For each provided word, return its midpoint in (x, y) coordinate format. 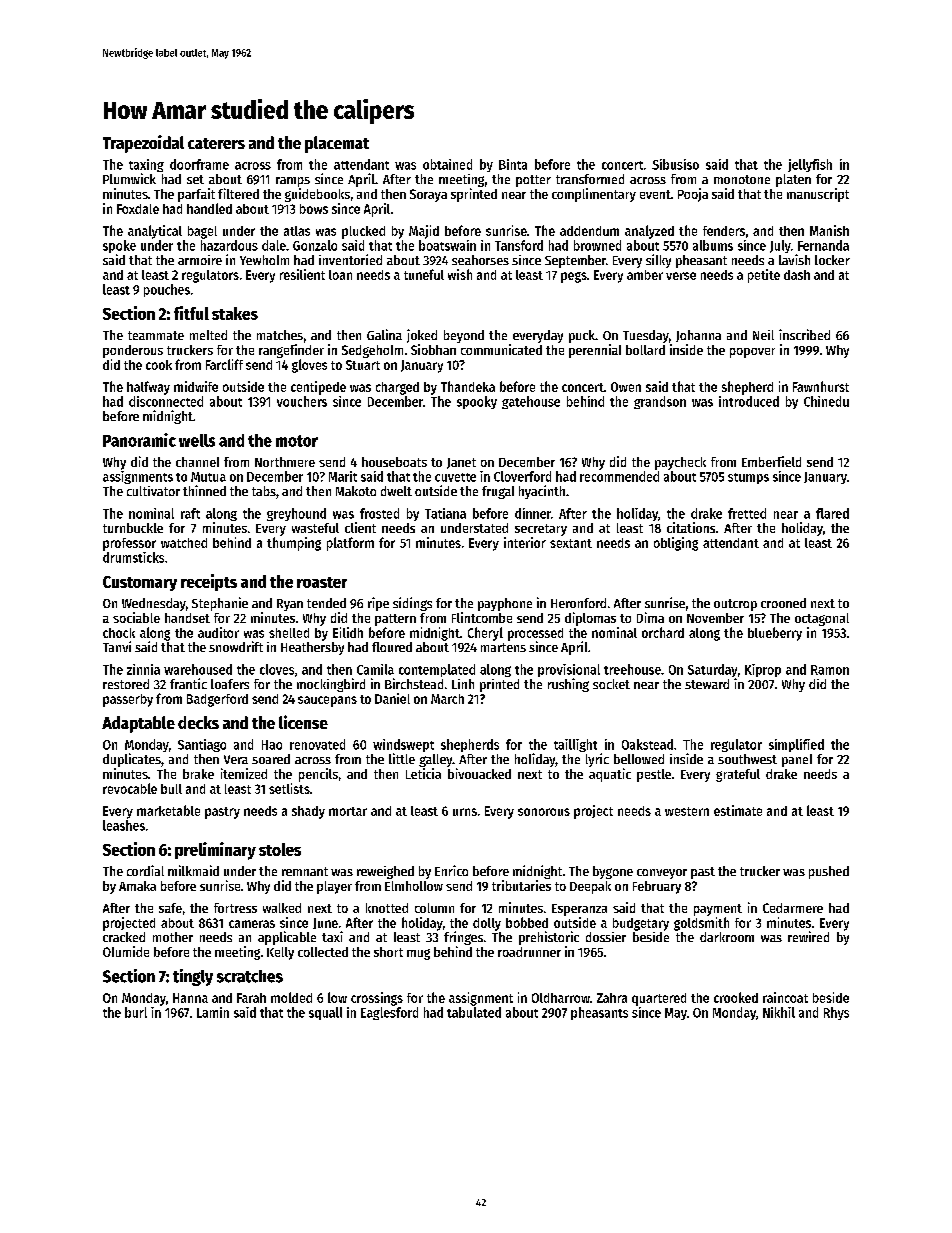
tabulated (474, 1012)
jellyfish (810, 165)
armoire (200, 260)
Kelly (280, 953)
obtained (447, 164)
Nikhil (779, 1012)
